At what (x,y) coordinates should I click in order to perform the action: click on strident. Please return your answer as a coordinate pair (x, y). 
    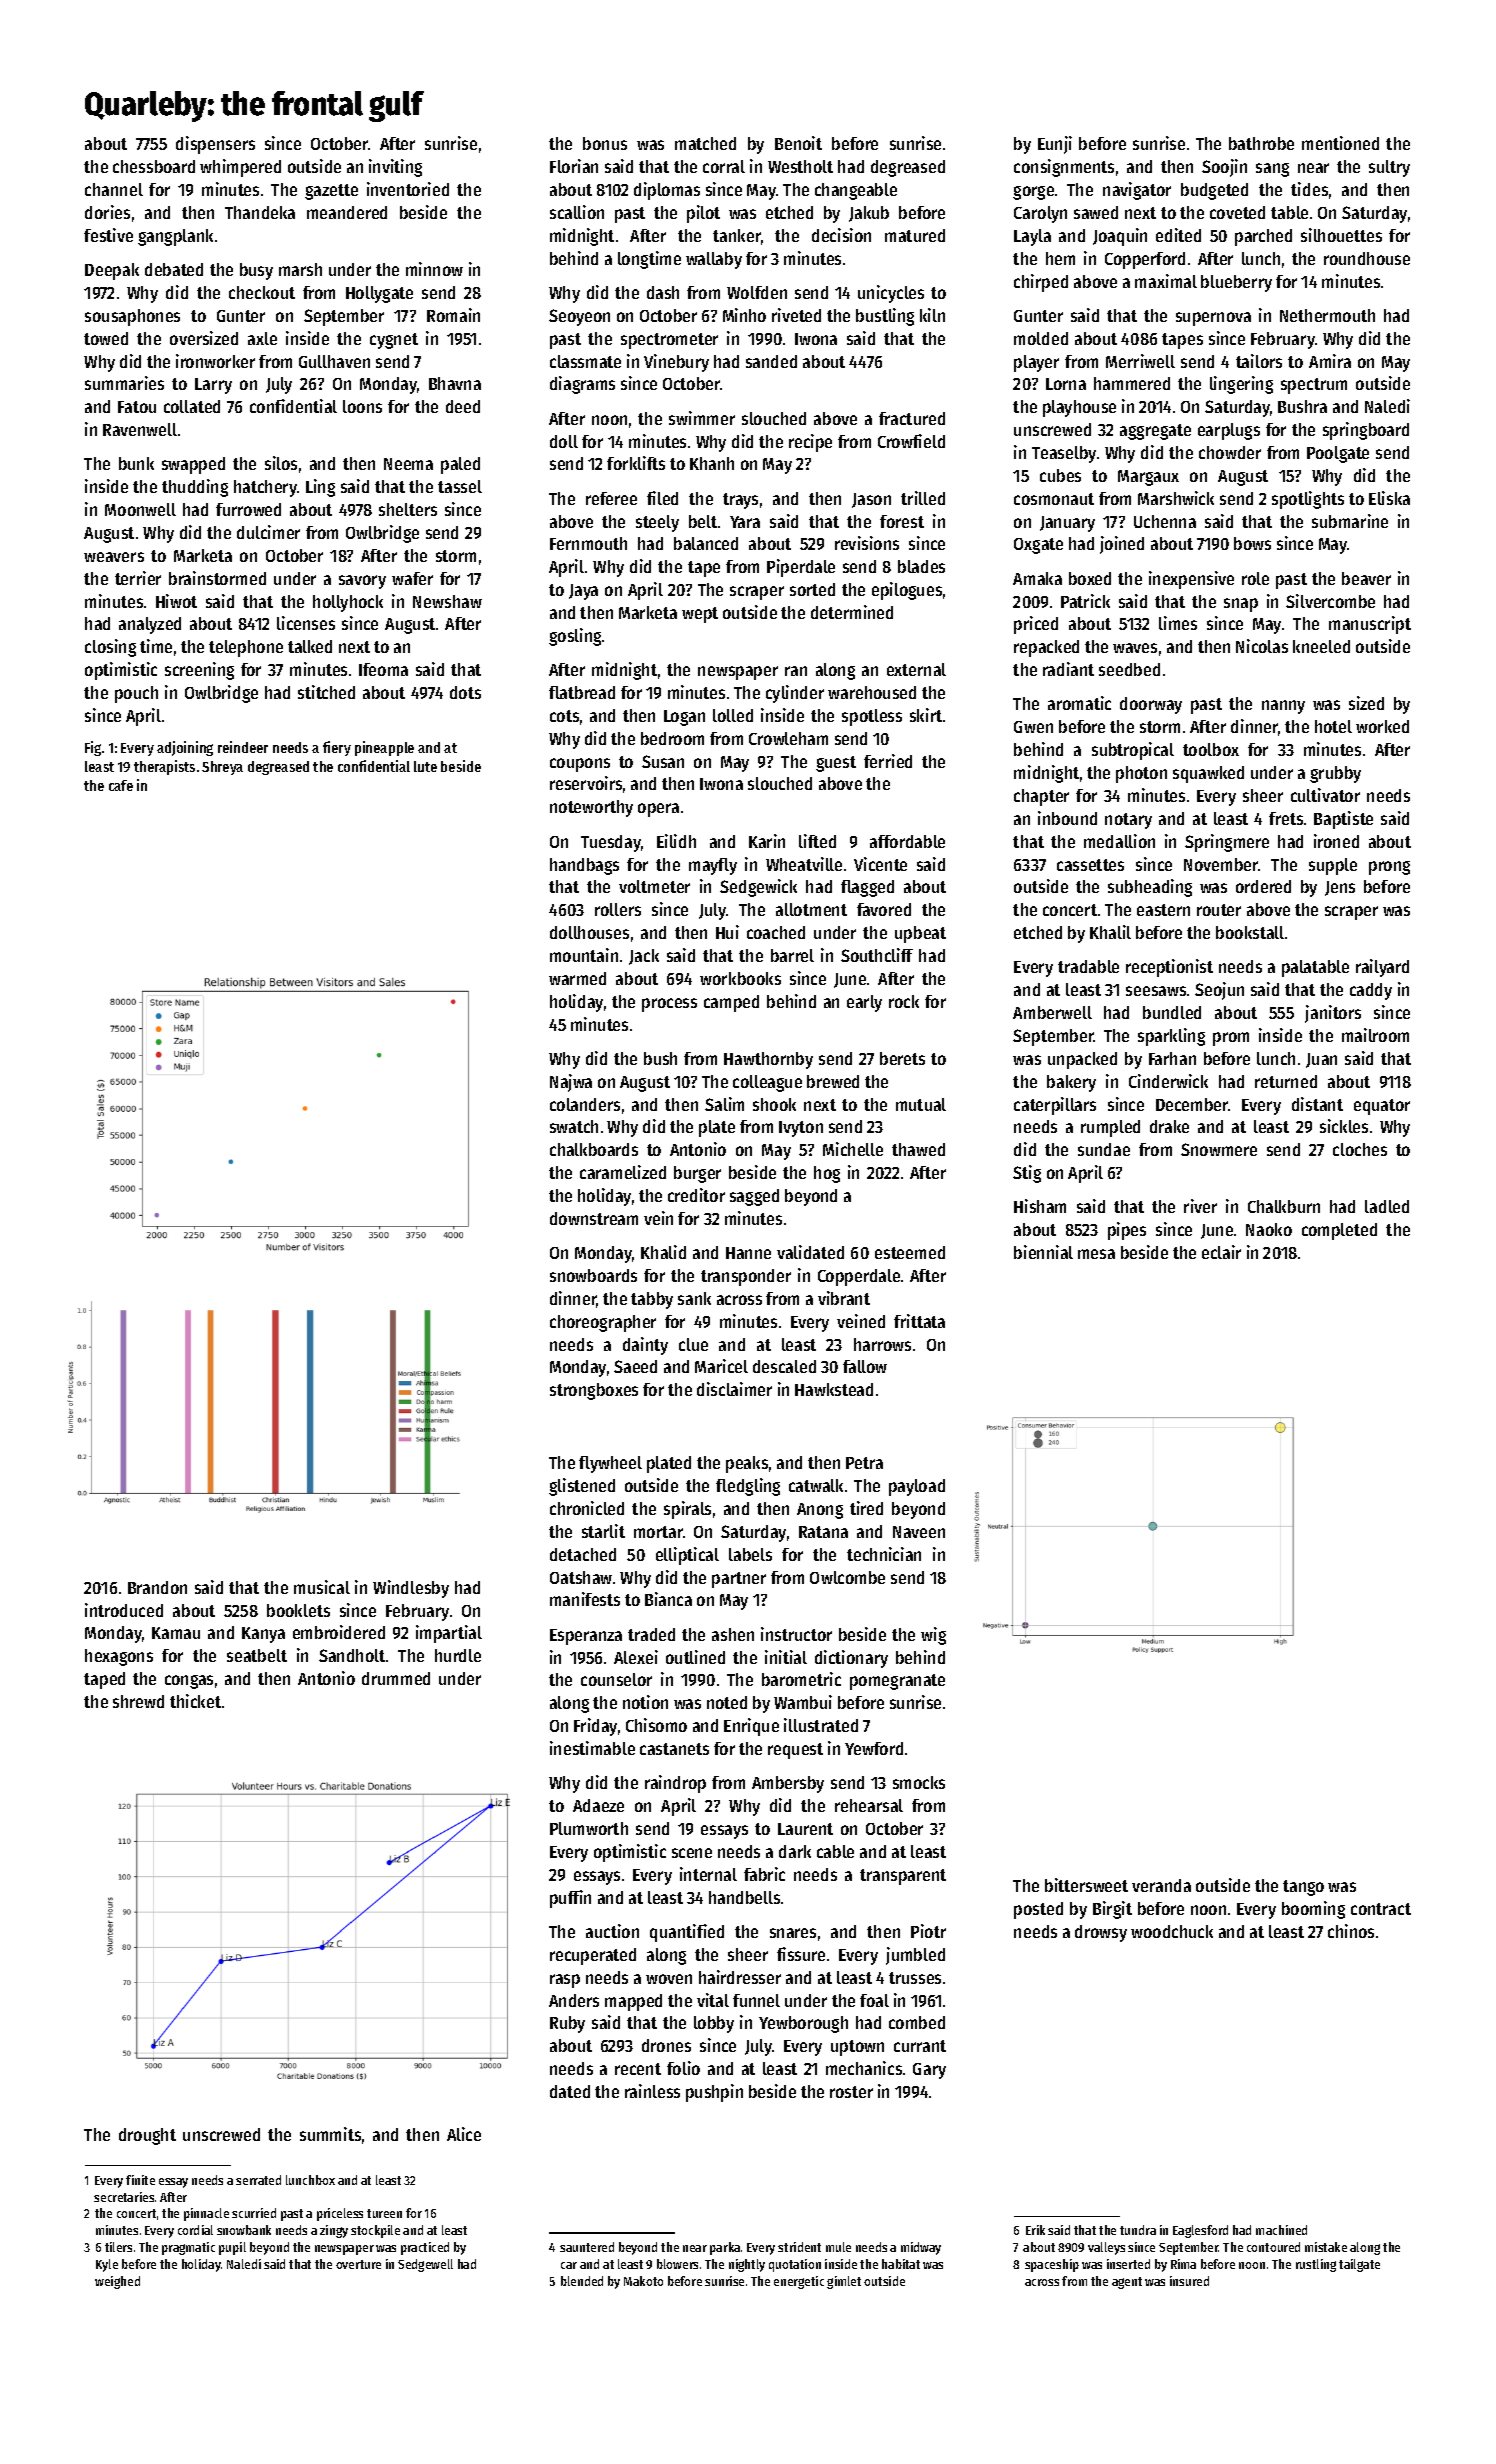
    Looking at the image, I should click on (799, 2247).
